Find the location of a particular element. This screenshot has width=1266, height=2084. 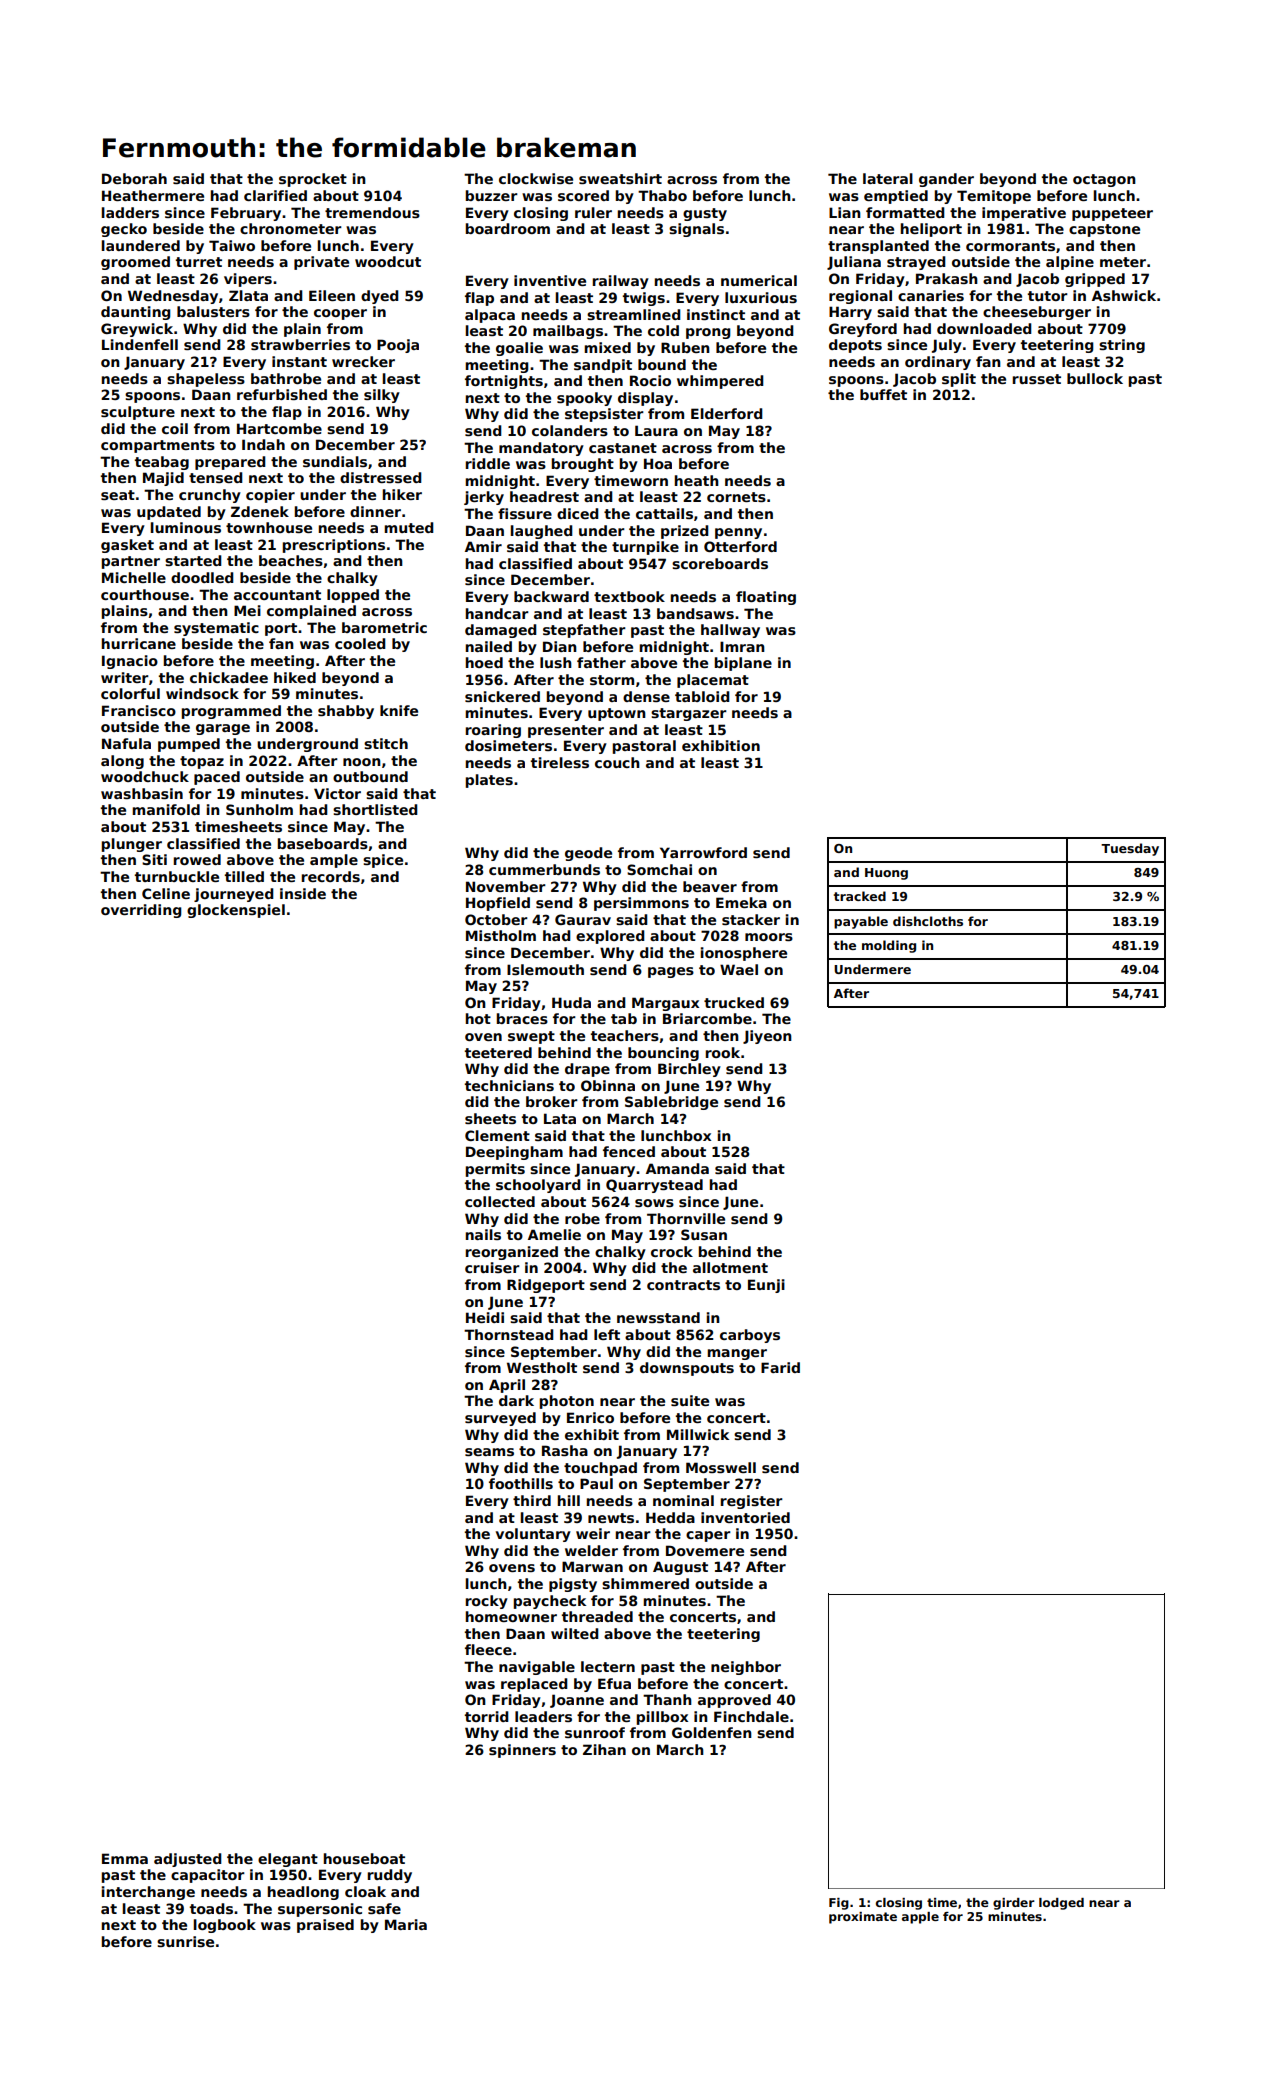

lodged is located at coordinates (1061, 1904).
